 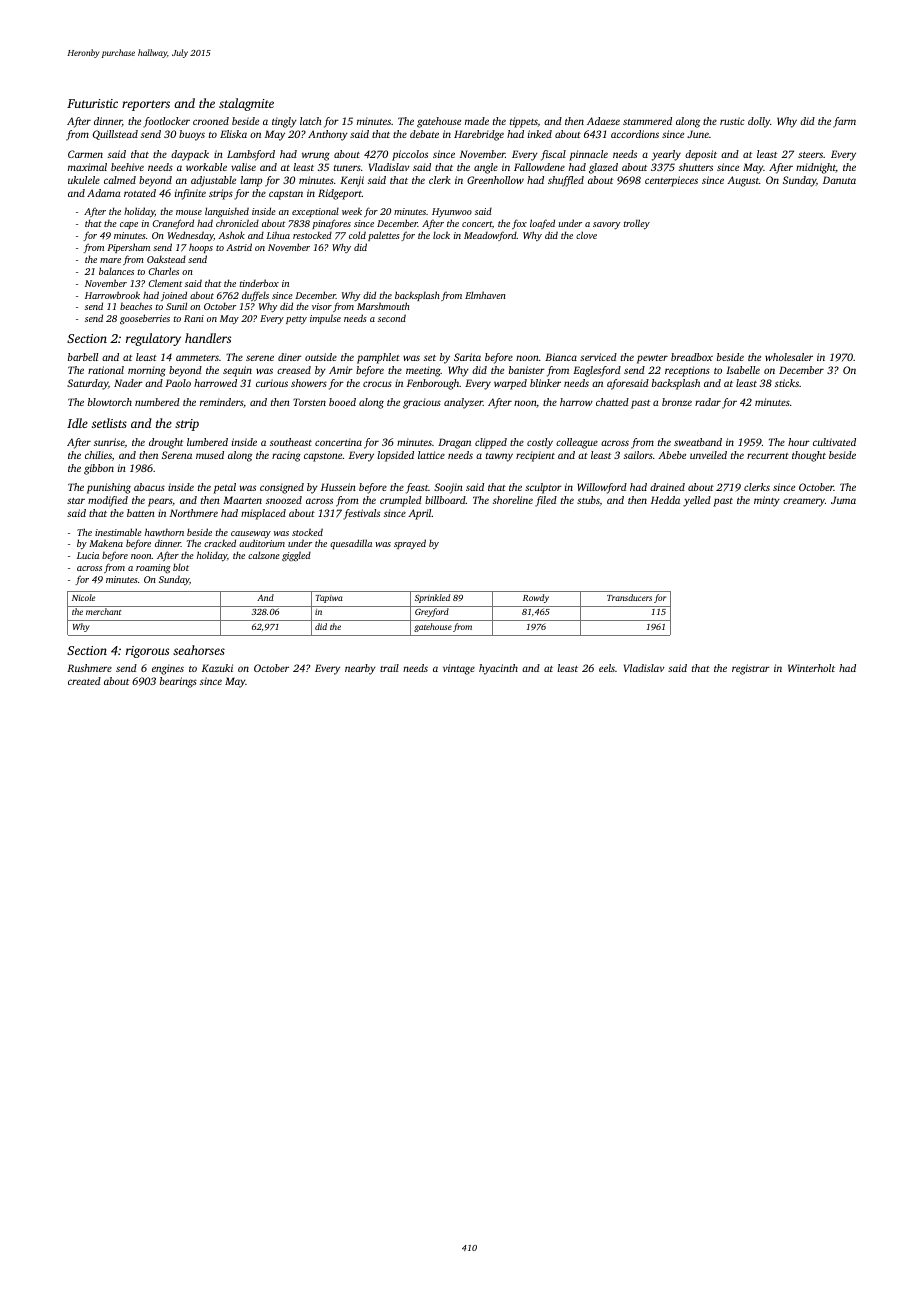 What do you see at coordinates (136, 306) in the page?
I see `beaches` at bounding box center [136, 306].
